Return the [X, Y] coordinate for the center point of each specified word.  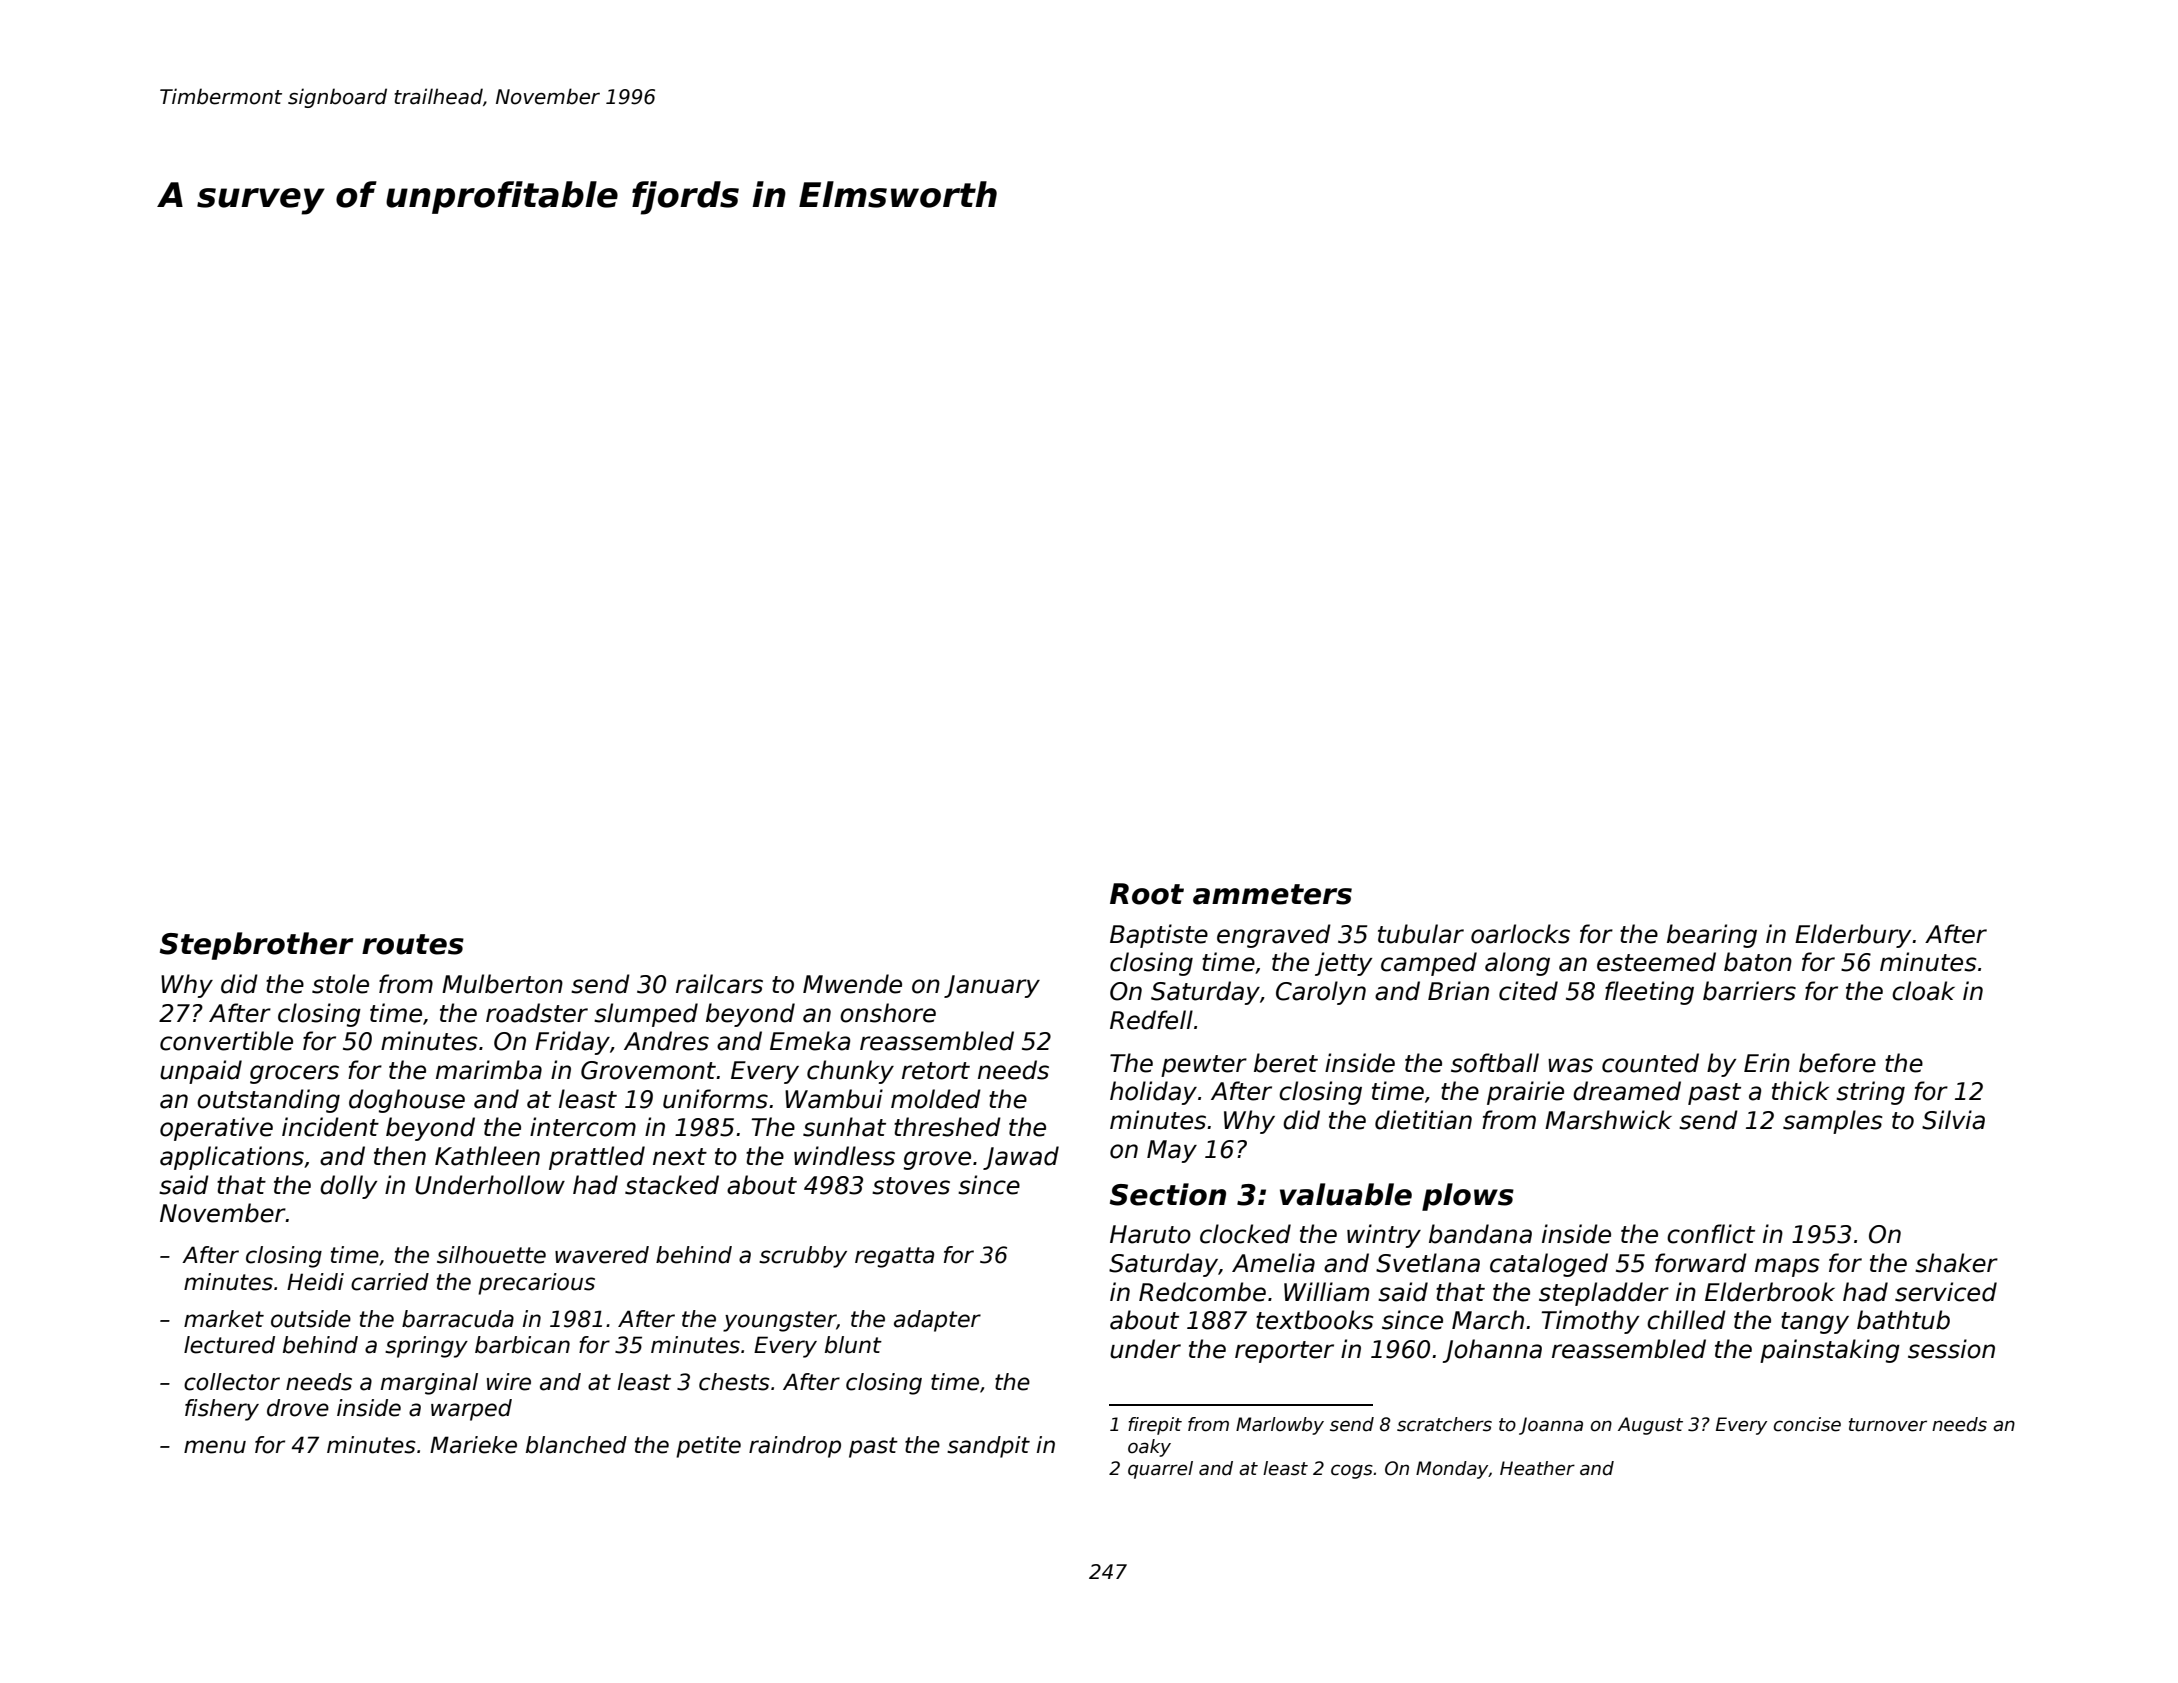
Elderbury [1853, 936]
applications [232, 1158]
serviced [1946, 1292]
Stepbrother [257, 946]
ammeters [1272, 894]
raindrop [795, 1447]
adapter [937, 1321]
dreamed [1627, 1091]
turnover [1888, 1425]
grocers [294, 1074]
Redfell [1151, 1020]
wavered [602, 1255]
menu [215, 1447]
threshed [947, 1127]
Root [1147, 894]
